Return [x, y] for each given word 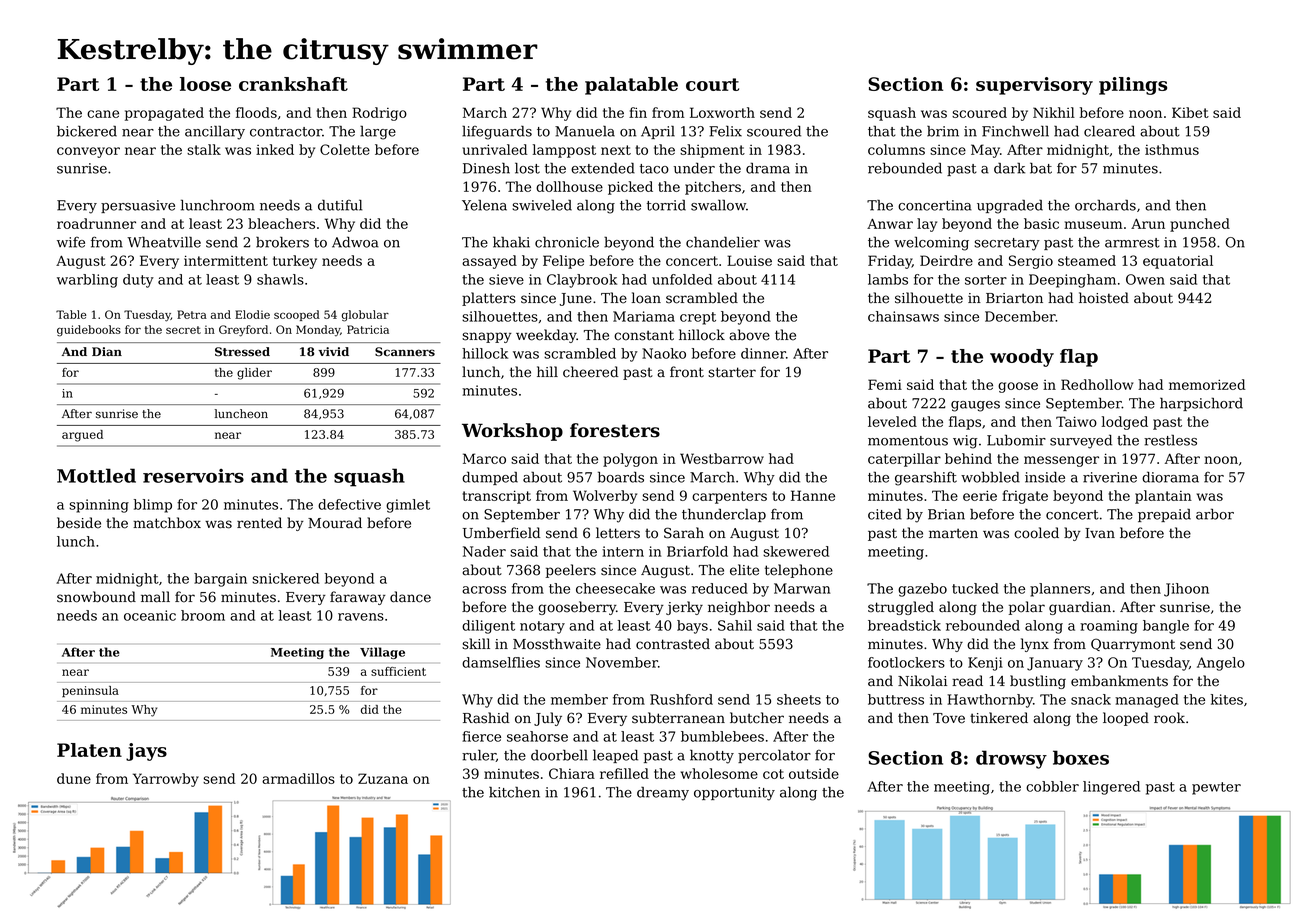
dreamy [663, 794]
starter [732, 372]
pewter [1216, 788]
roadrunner [96, 223]
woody [1022, 358]
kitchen [514, 792]
